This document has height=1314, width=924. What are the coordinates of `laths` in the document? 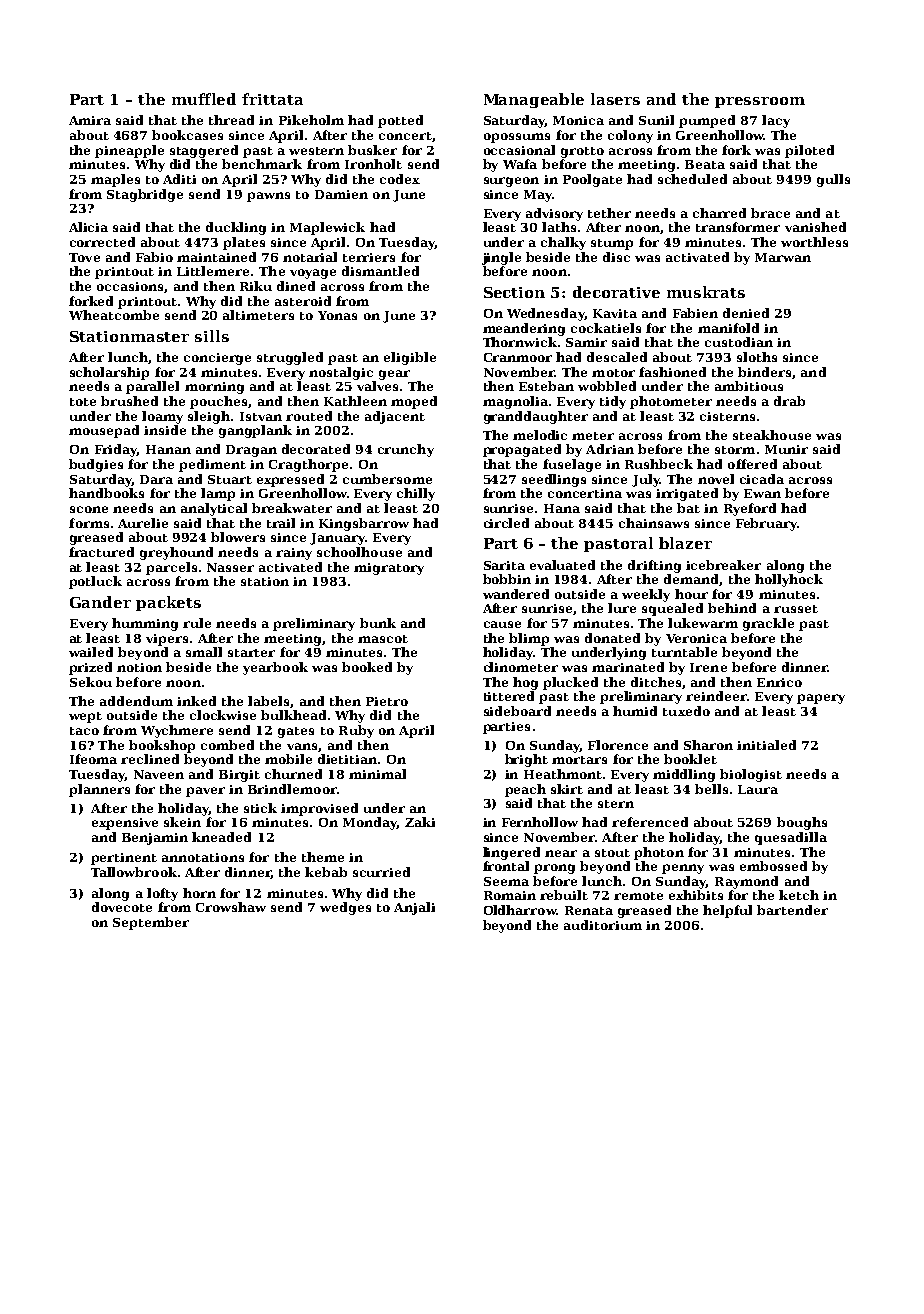 It's located at (559, 227).
